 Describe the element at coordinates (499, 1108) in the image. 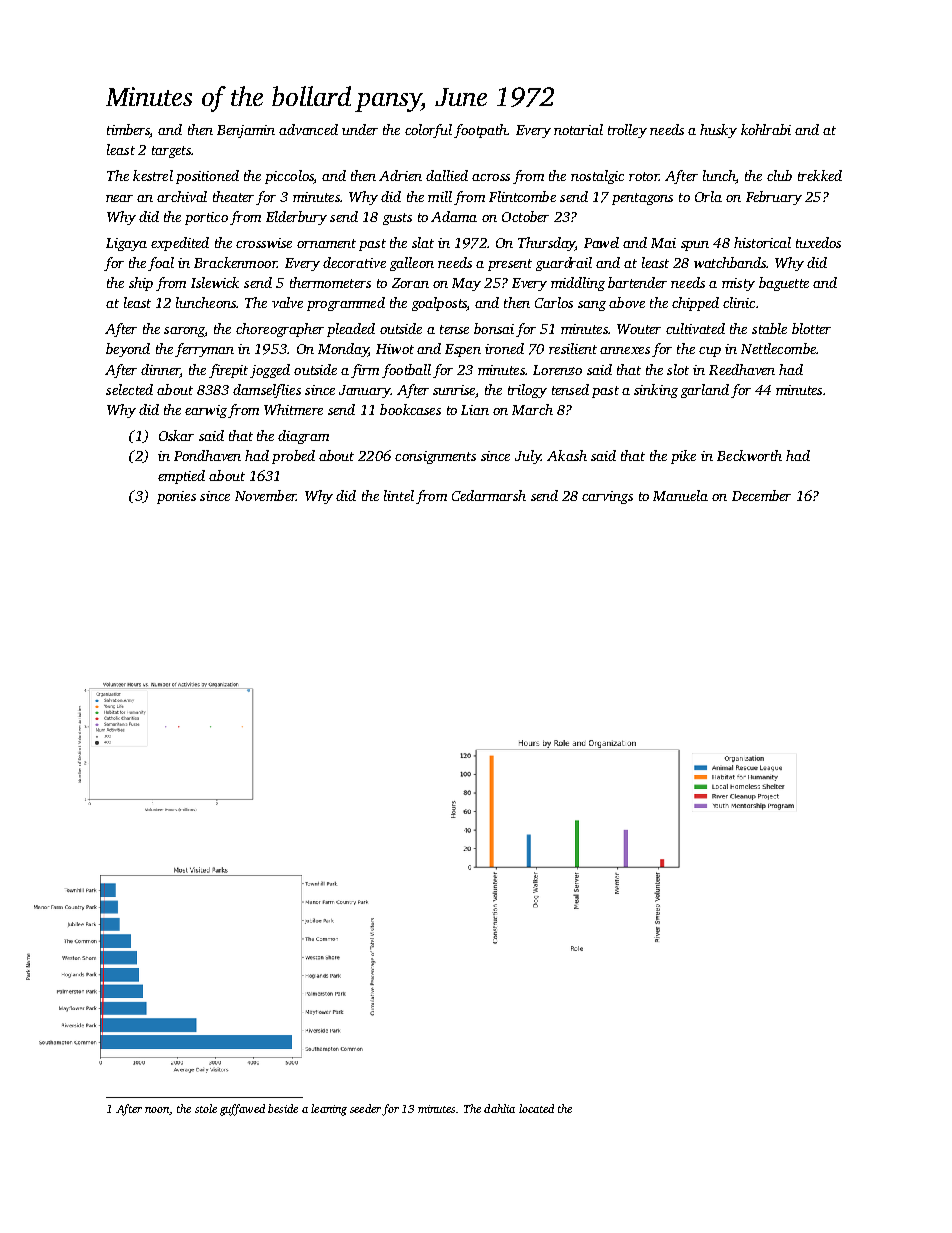

I see `dahlia` at that location.
